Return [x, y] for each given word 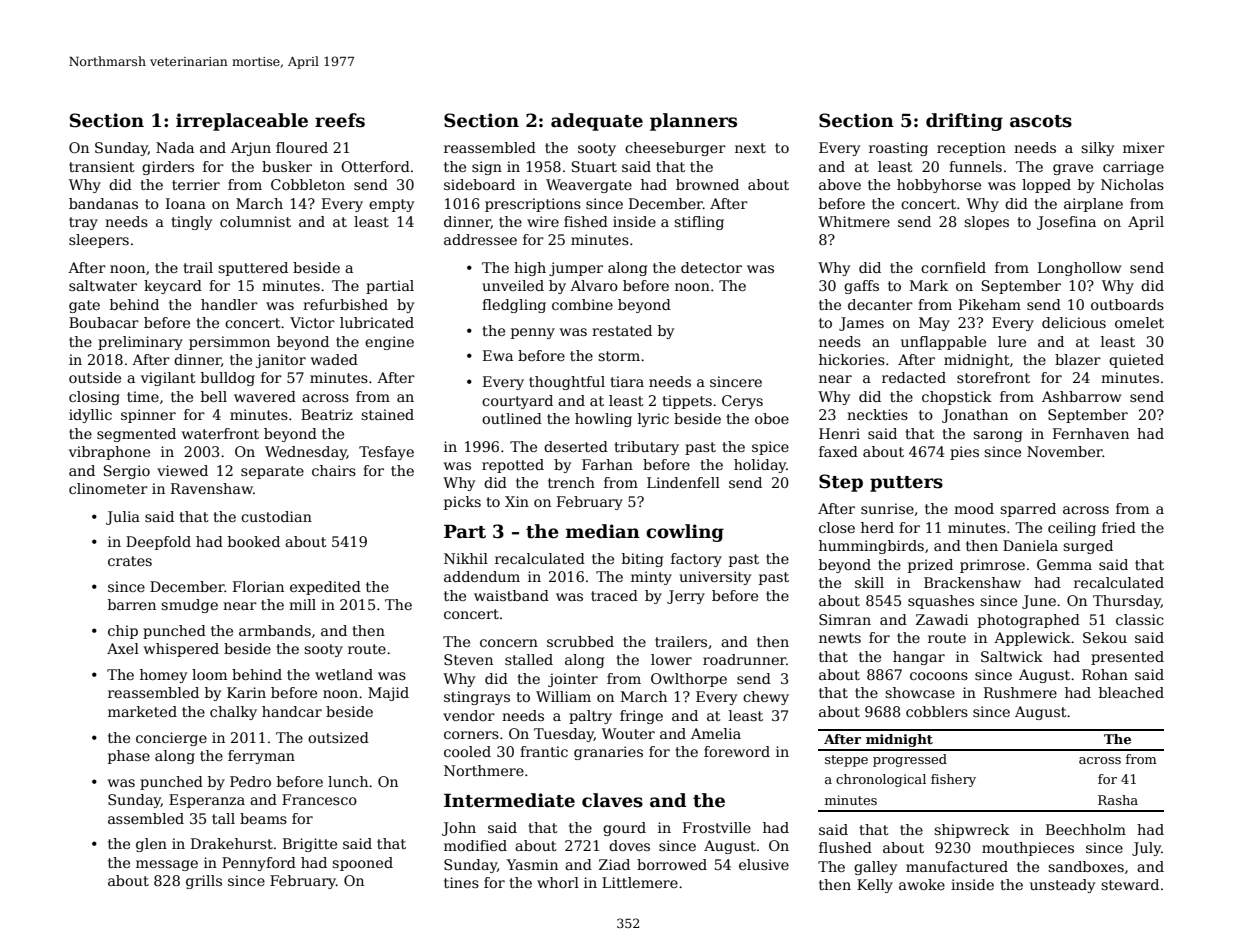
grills [204, 882]
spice [770, 448]
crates [130, 561]
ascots [1041, 121]
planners [693, 122]
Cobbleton [308, 184]
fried [1119, 527]
